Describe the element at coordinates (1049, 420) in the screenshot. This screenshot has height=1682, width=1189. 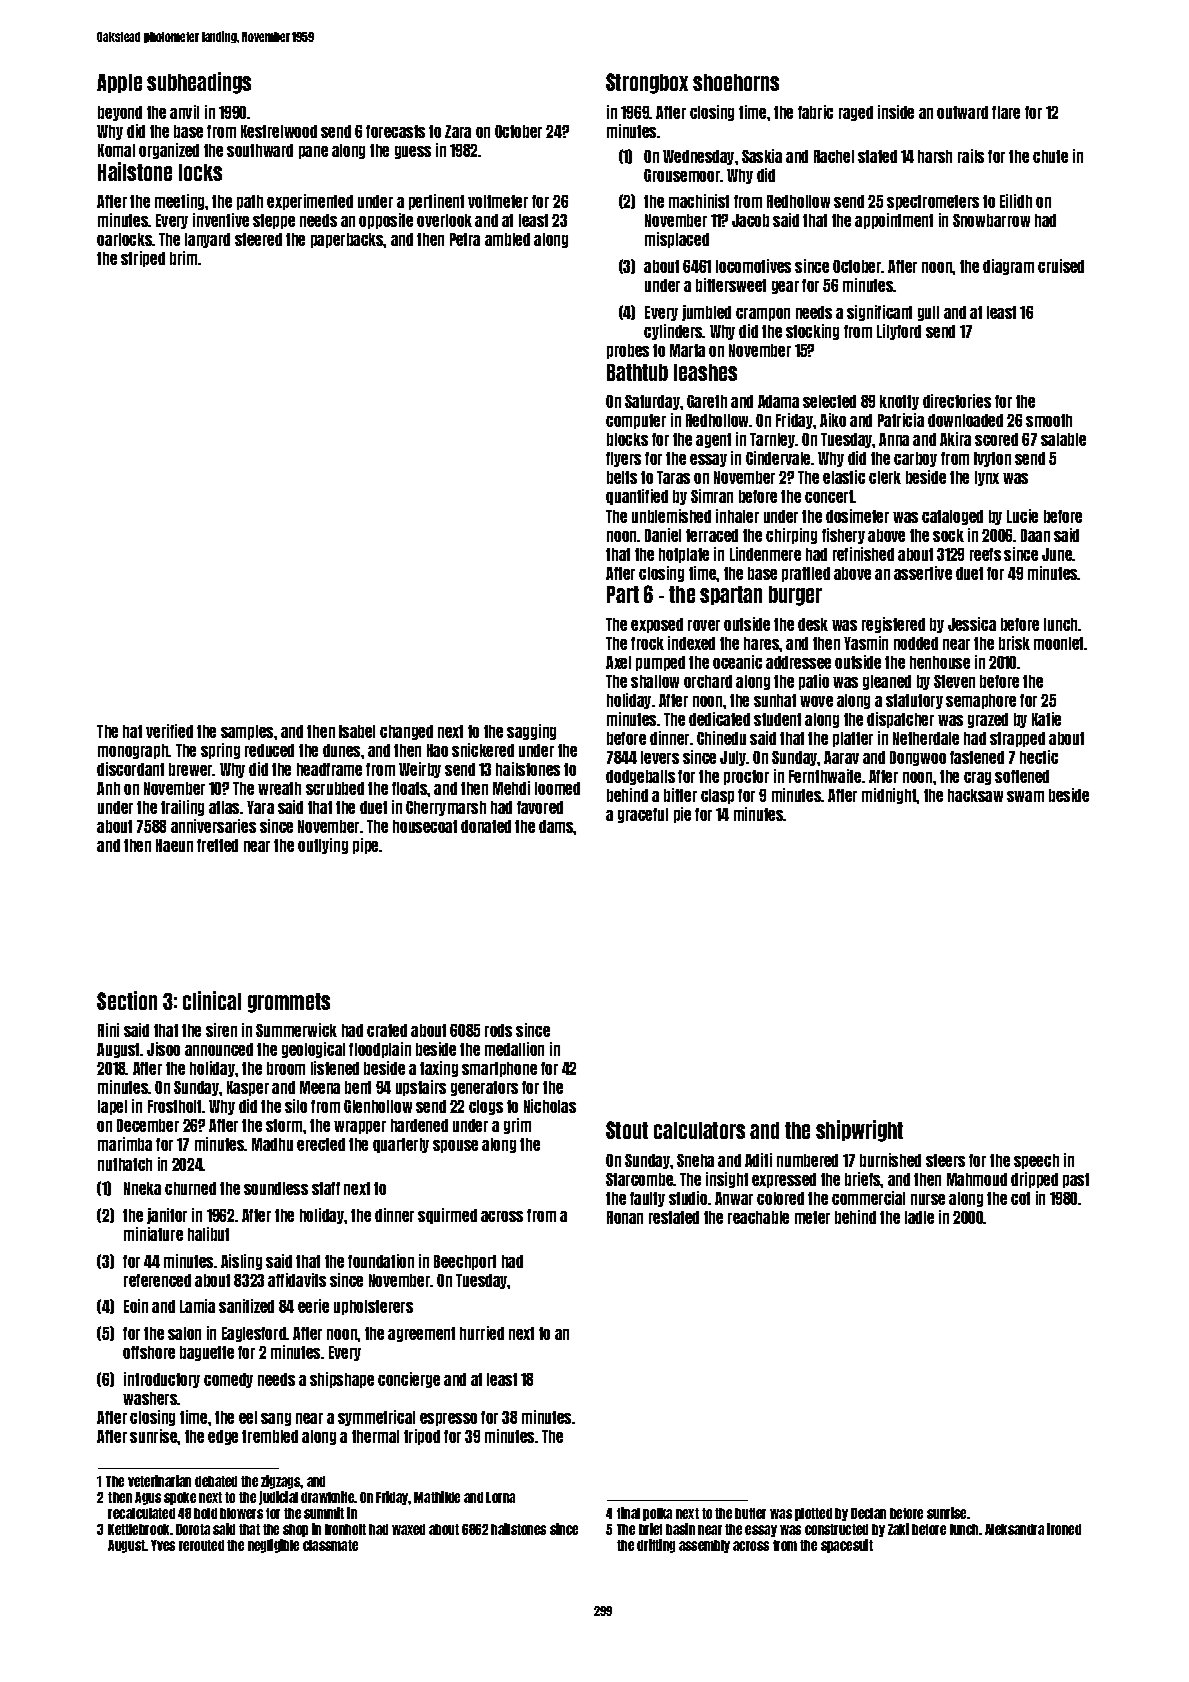
I see `smooth` at that location.
